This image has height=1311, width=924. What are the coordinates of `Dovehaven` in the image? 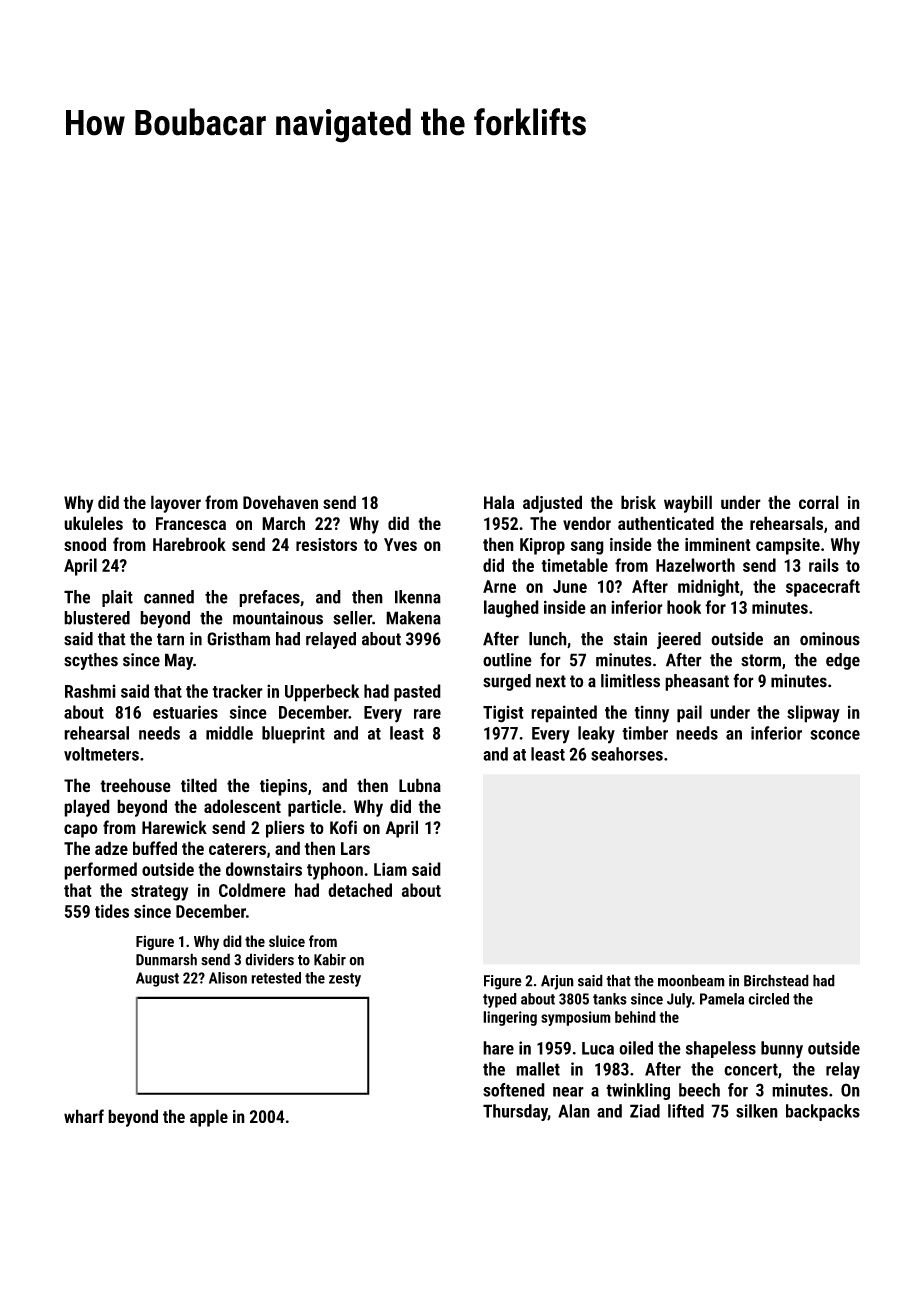 It's located at (280, 502).
